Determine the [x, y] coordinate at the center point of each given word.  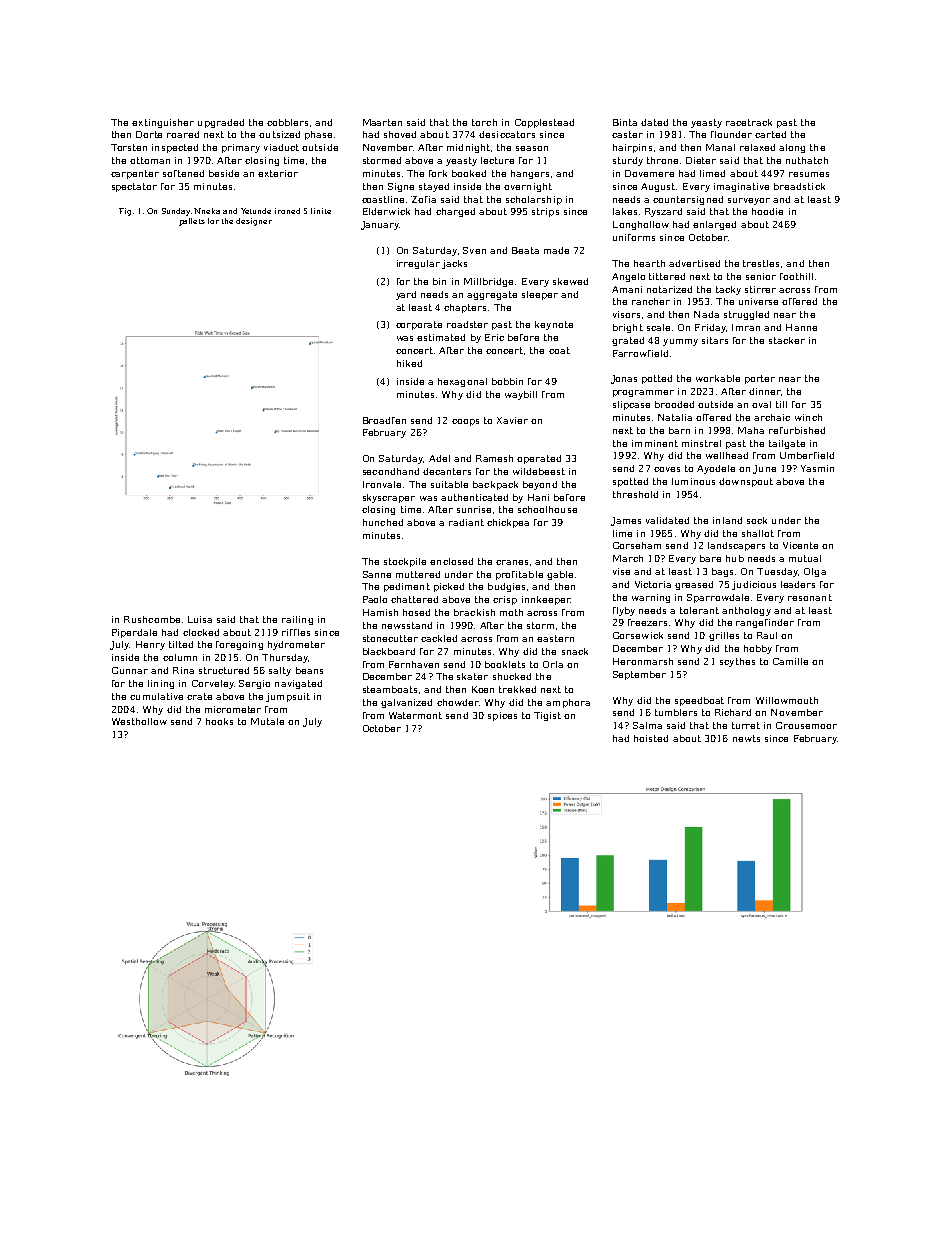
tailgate [787, 444]
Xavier [512, 420]
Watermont [415, 715]
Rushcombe [152, 619]
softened [183, 173]
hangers [530, 174]
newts [746, 738]
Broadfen [384, 420]
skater [472, 676]
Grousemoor [806, 725]
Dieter [701, 160]
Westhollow [139, 721]
